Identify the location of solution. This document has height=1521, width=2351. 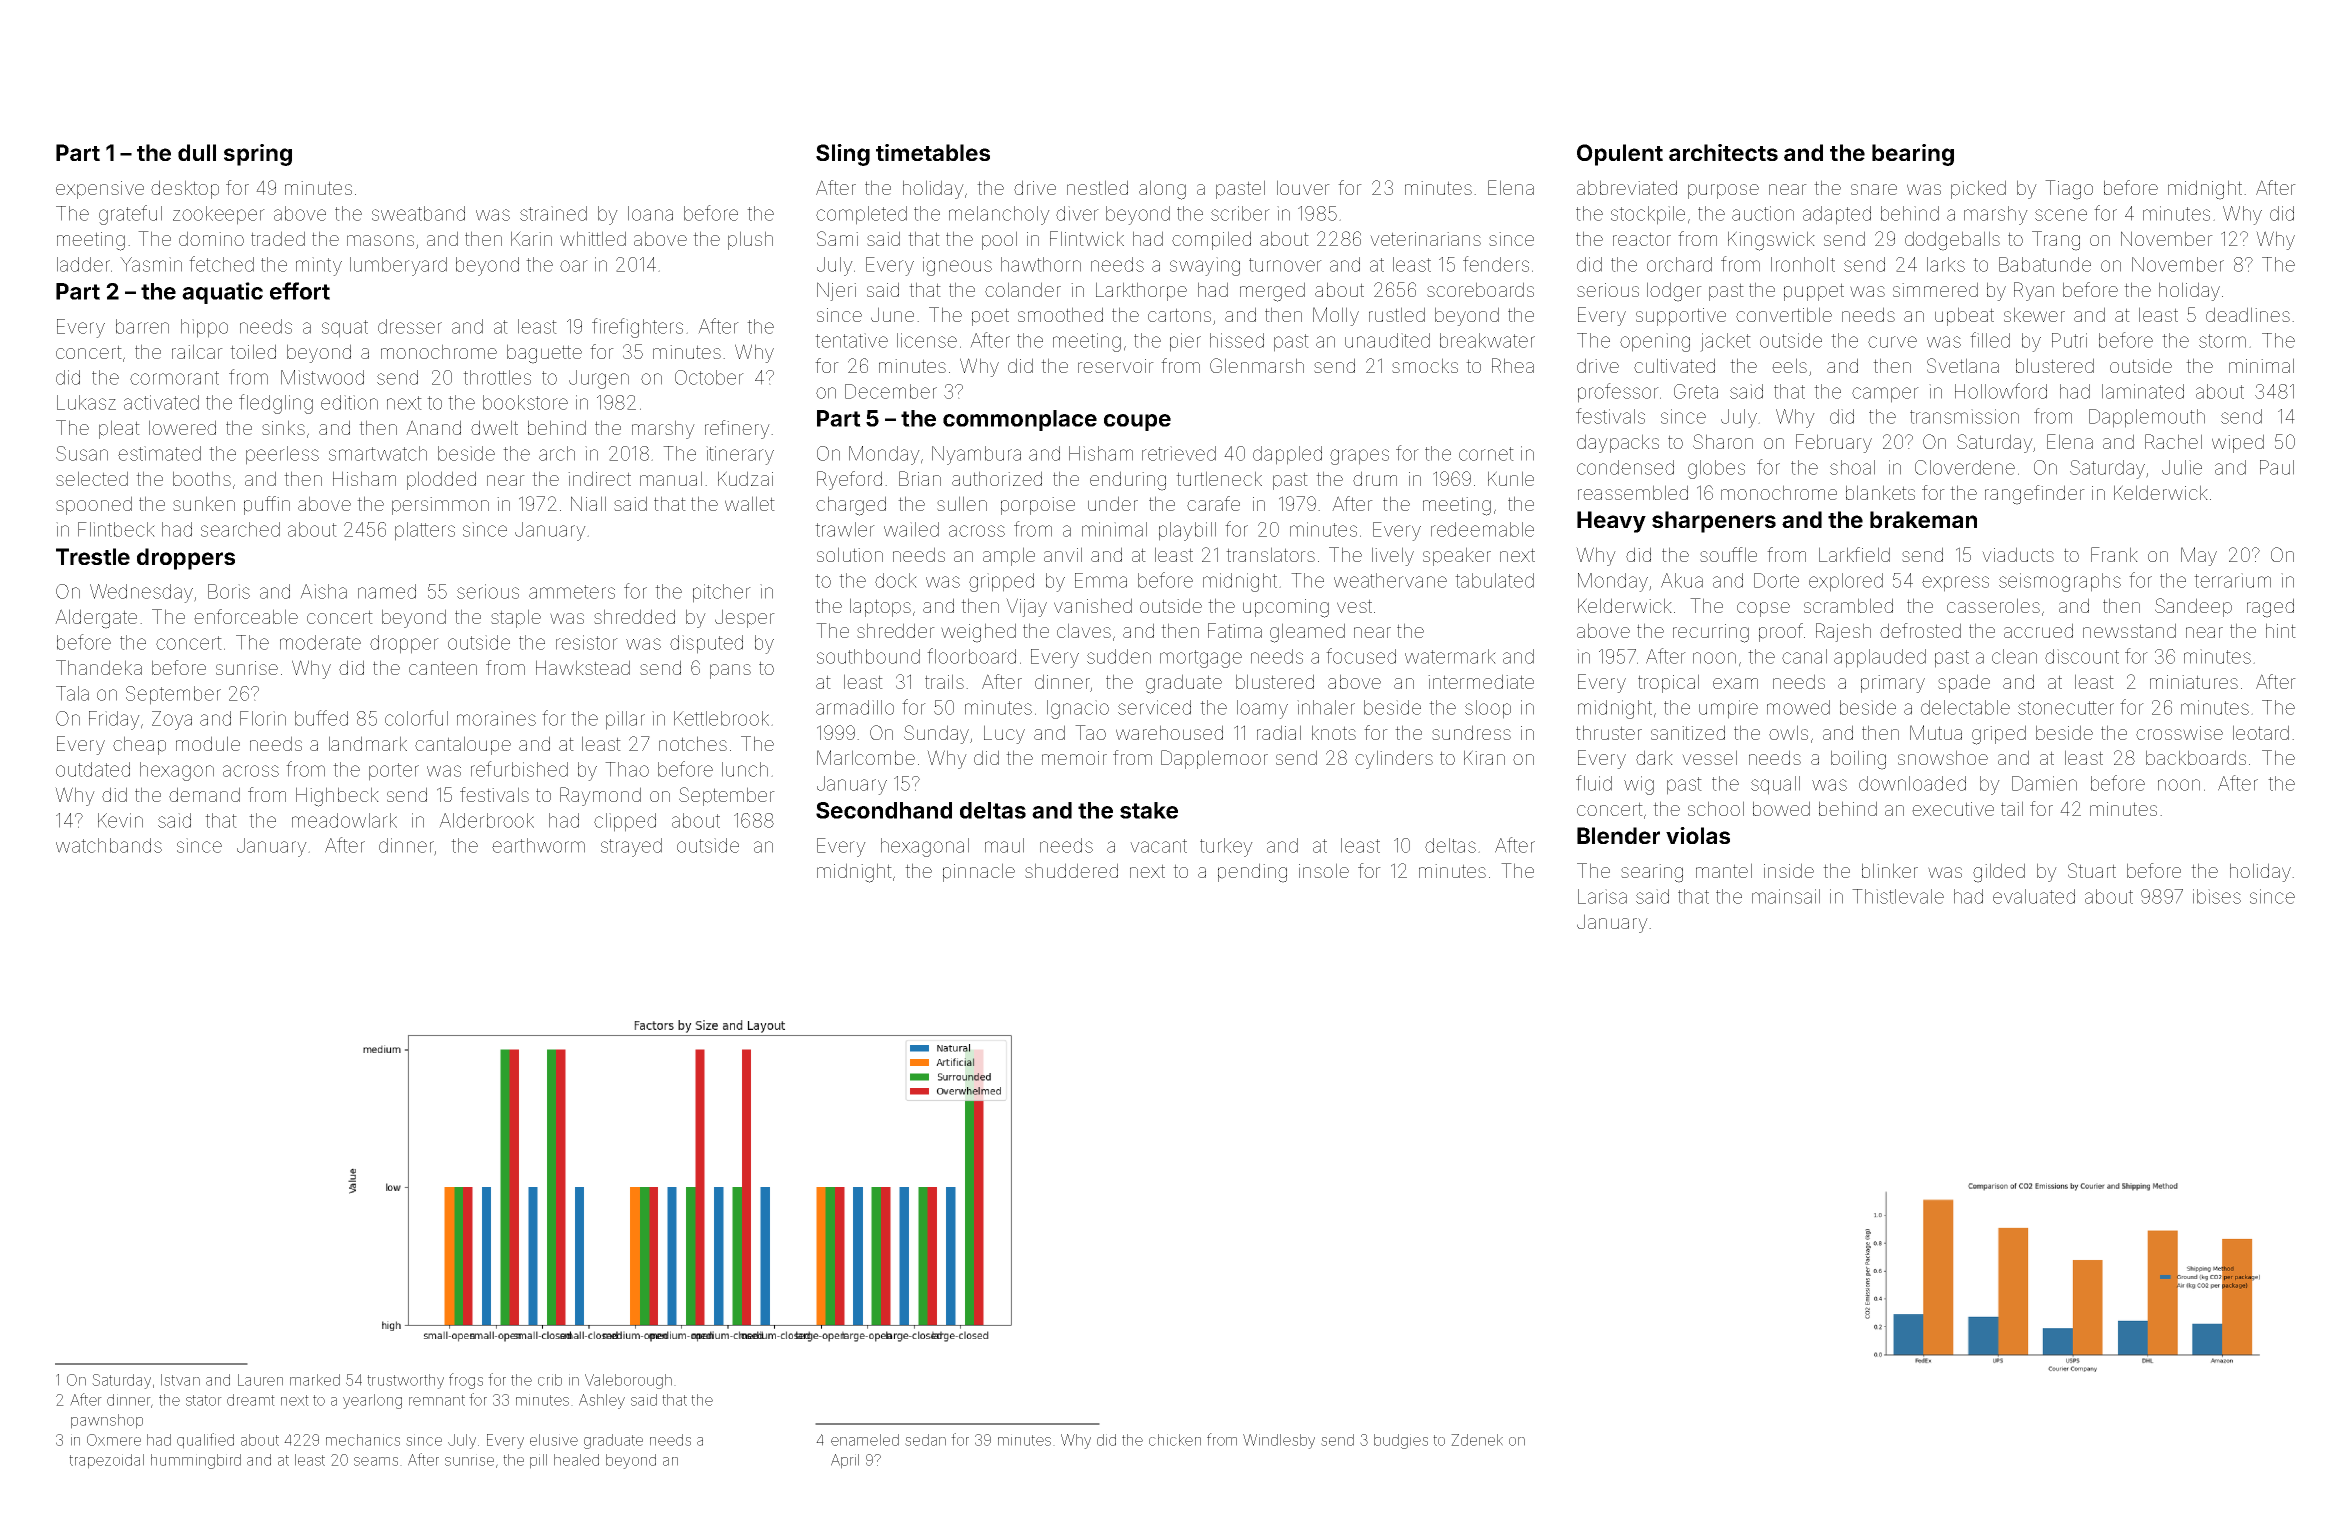
(850, 554).
